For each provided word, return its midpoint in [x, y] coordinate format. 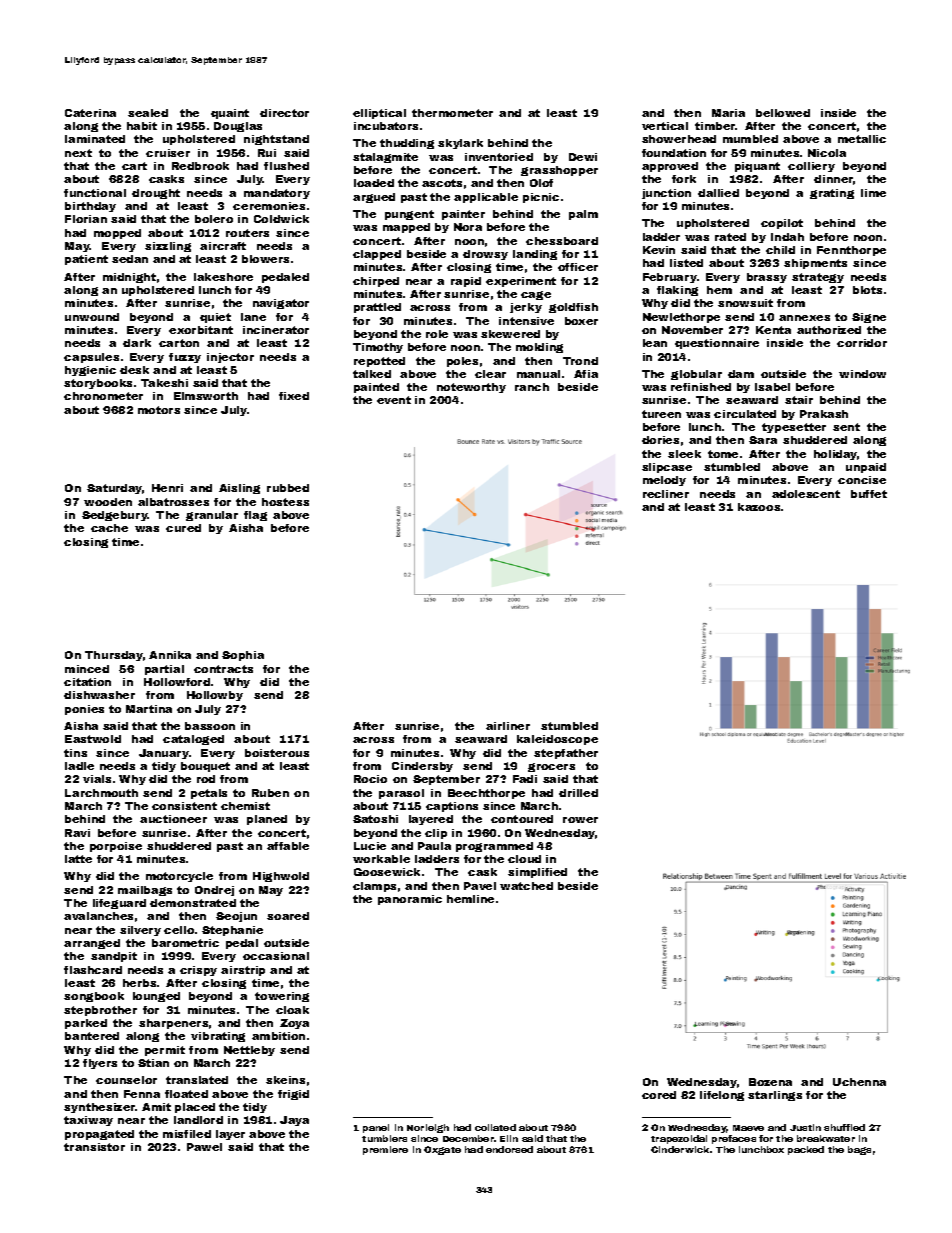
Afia [586, 374]
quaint [230, 114]
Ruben [270, 793]
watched [526, 886]
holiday [836, 455]
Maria [728, 113]
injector [230, 358]
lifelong [722, 1096]
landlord [198, 1120]
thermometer [452, 113]
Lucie [370, 846]
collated [495, 1127]
